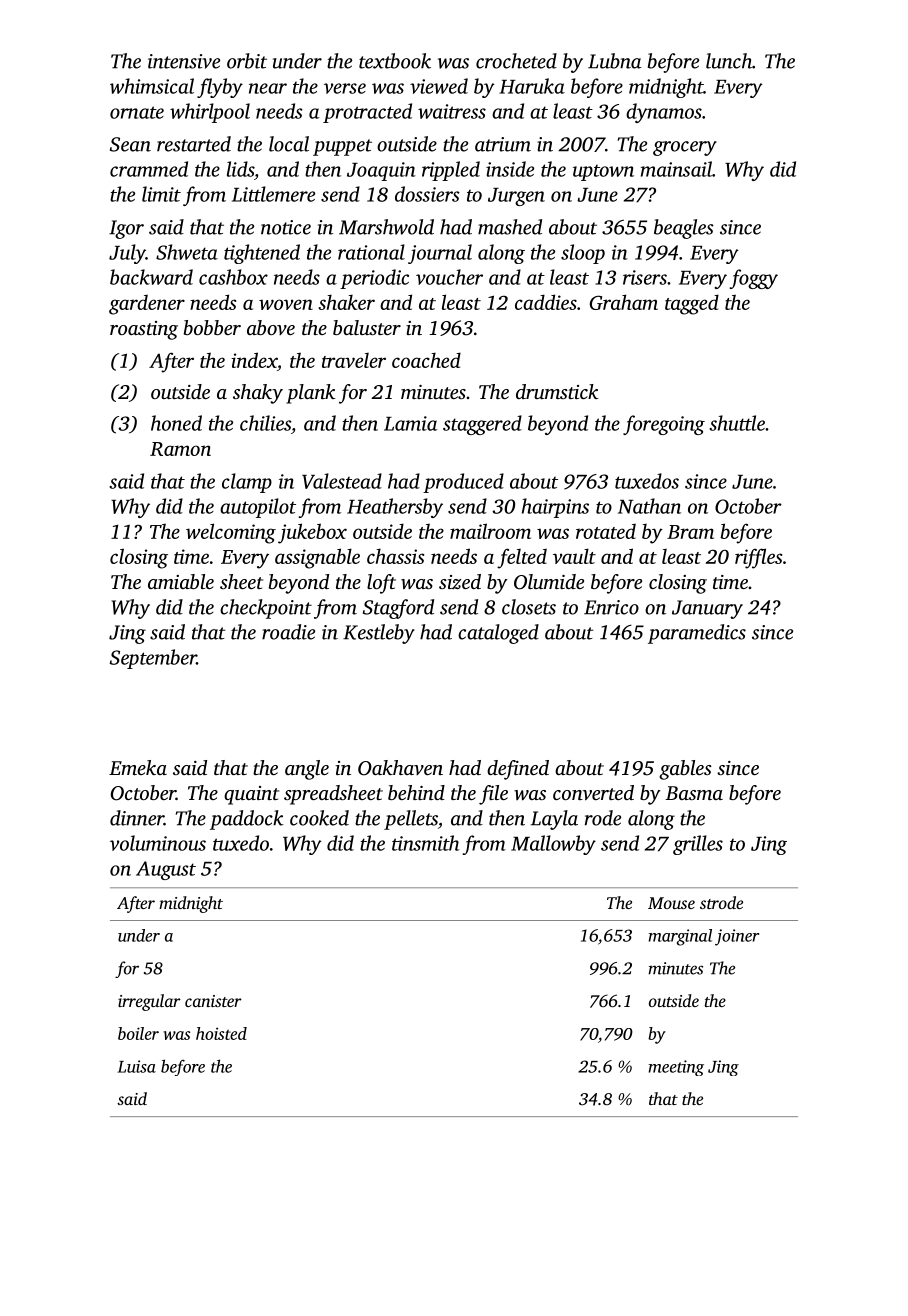  I want to click on Haruka, so click(532, 86).
